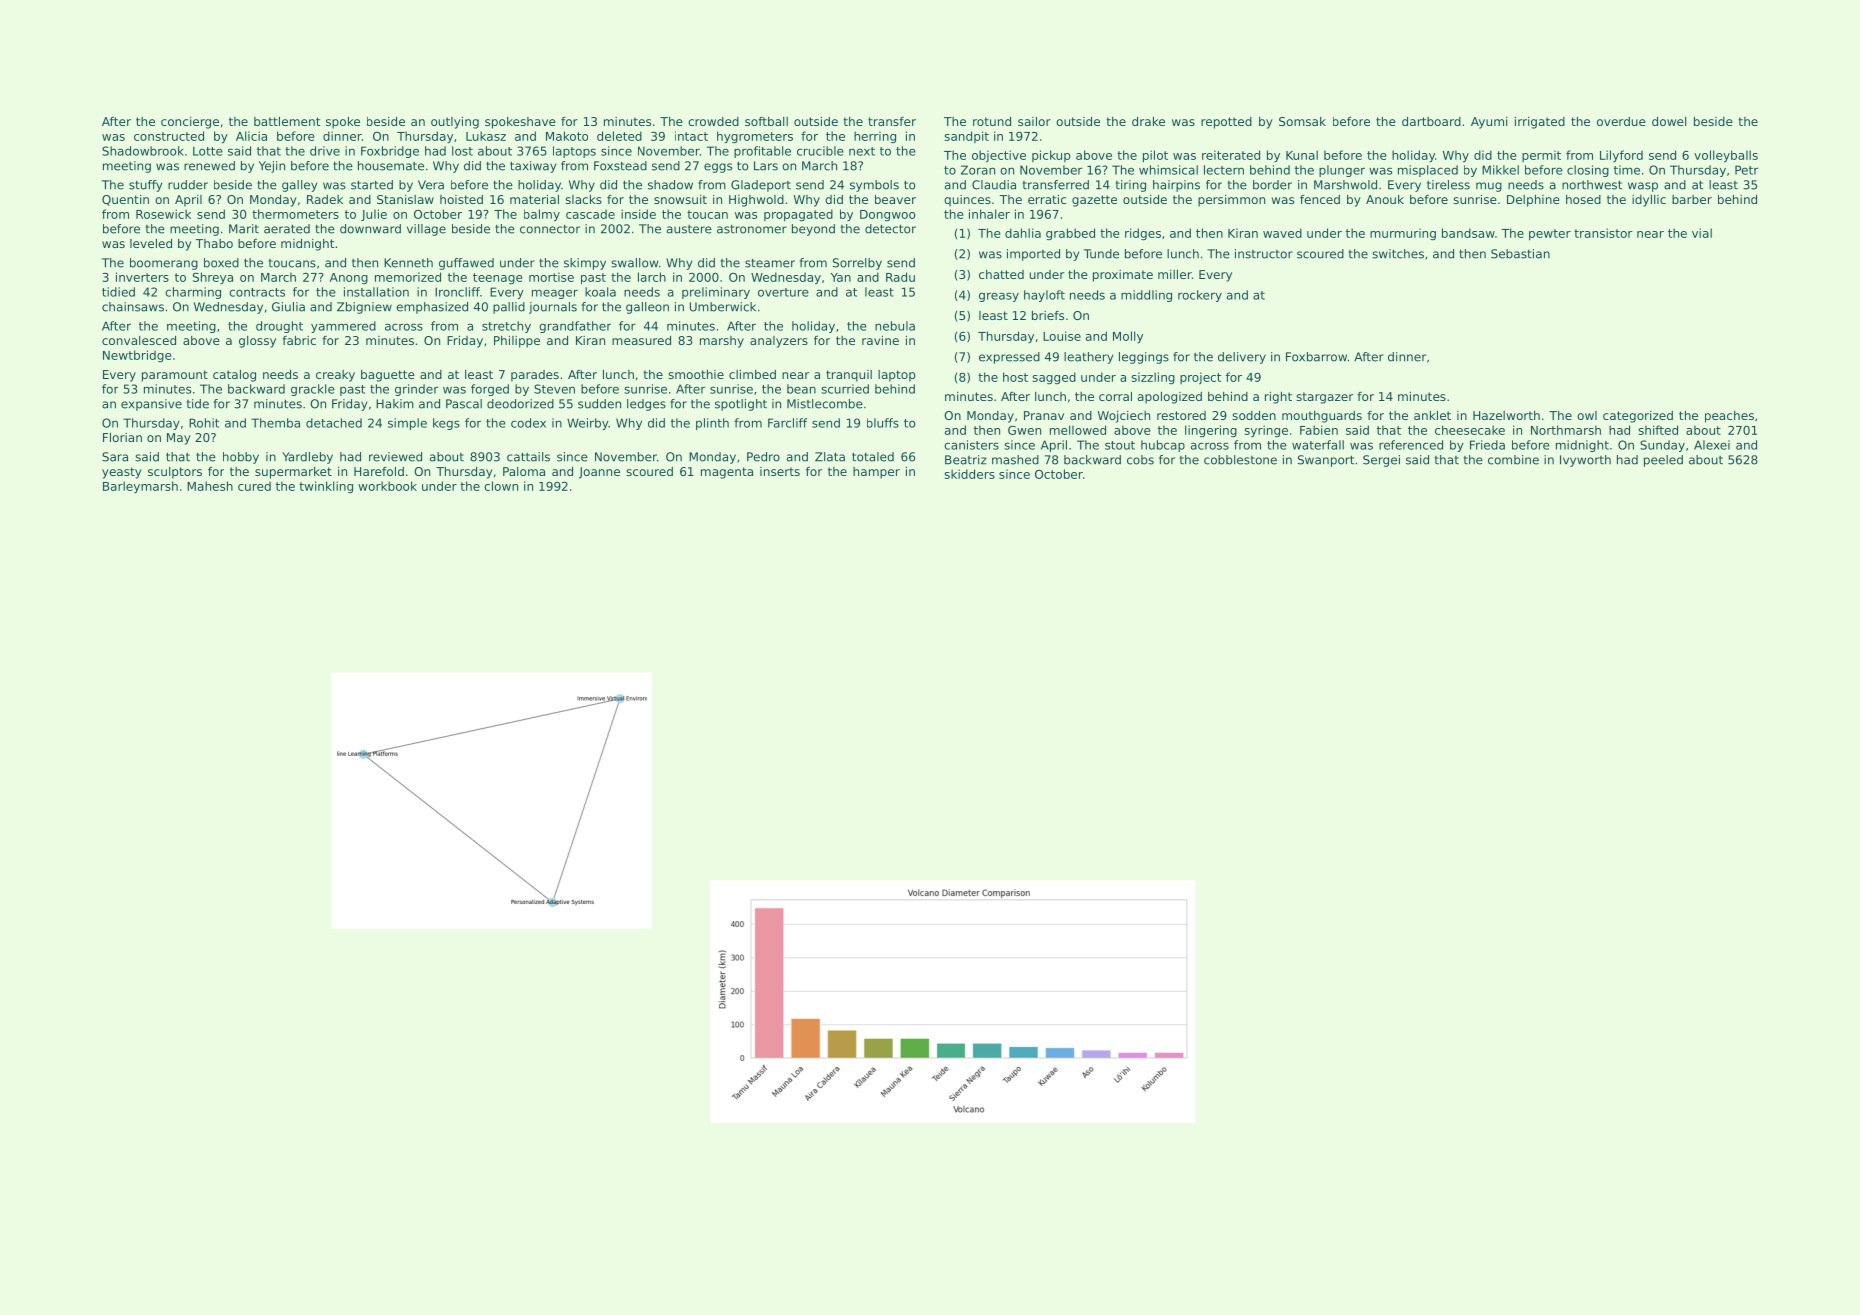 This screenshot has height=1315, width=1860. I want to click on Swanport, so click(1326, 461).
